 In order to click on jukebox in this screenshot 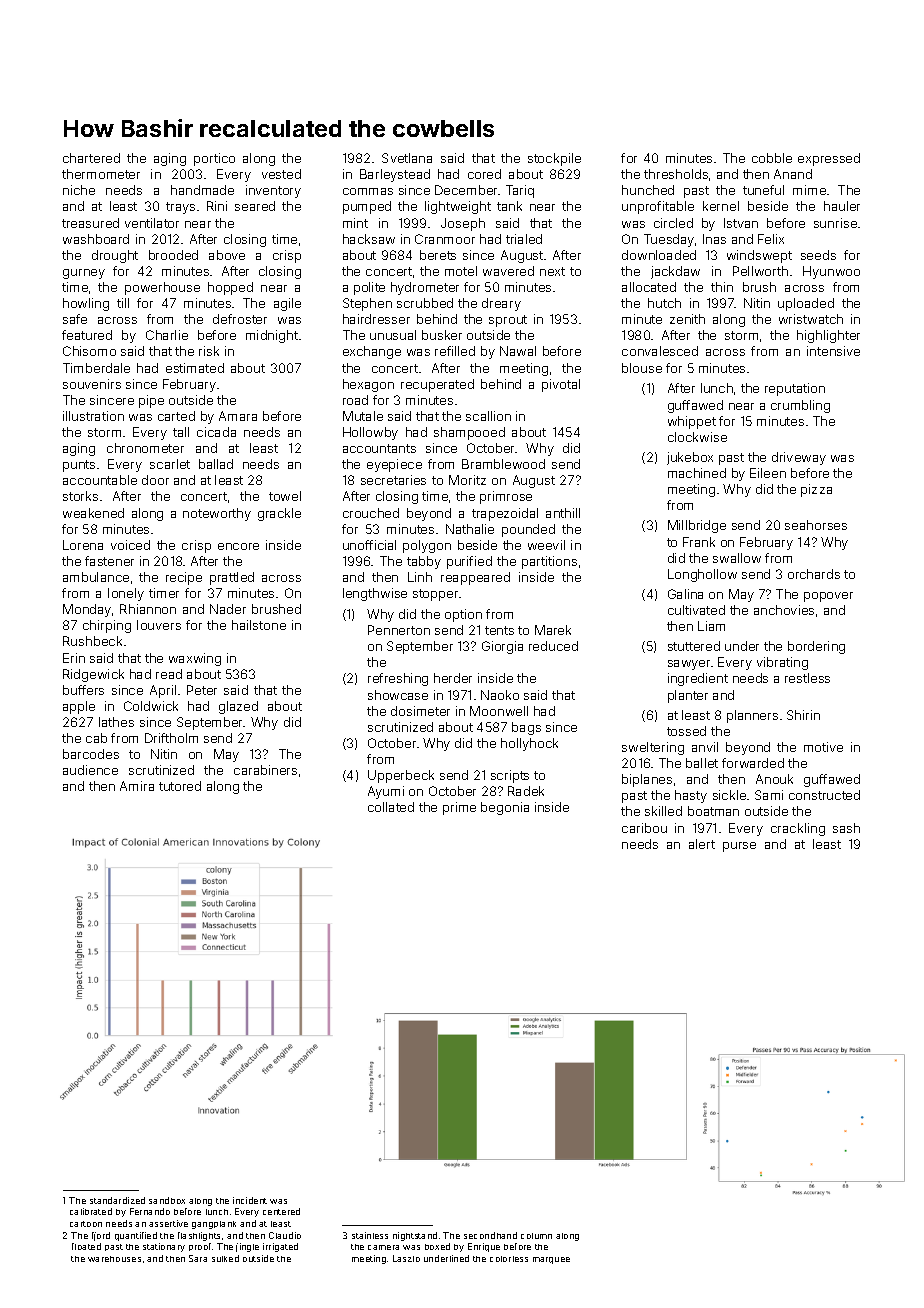, I will do `click(690, 458)`.
